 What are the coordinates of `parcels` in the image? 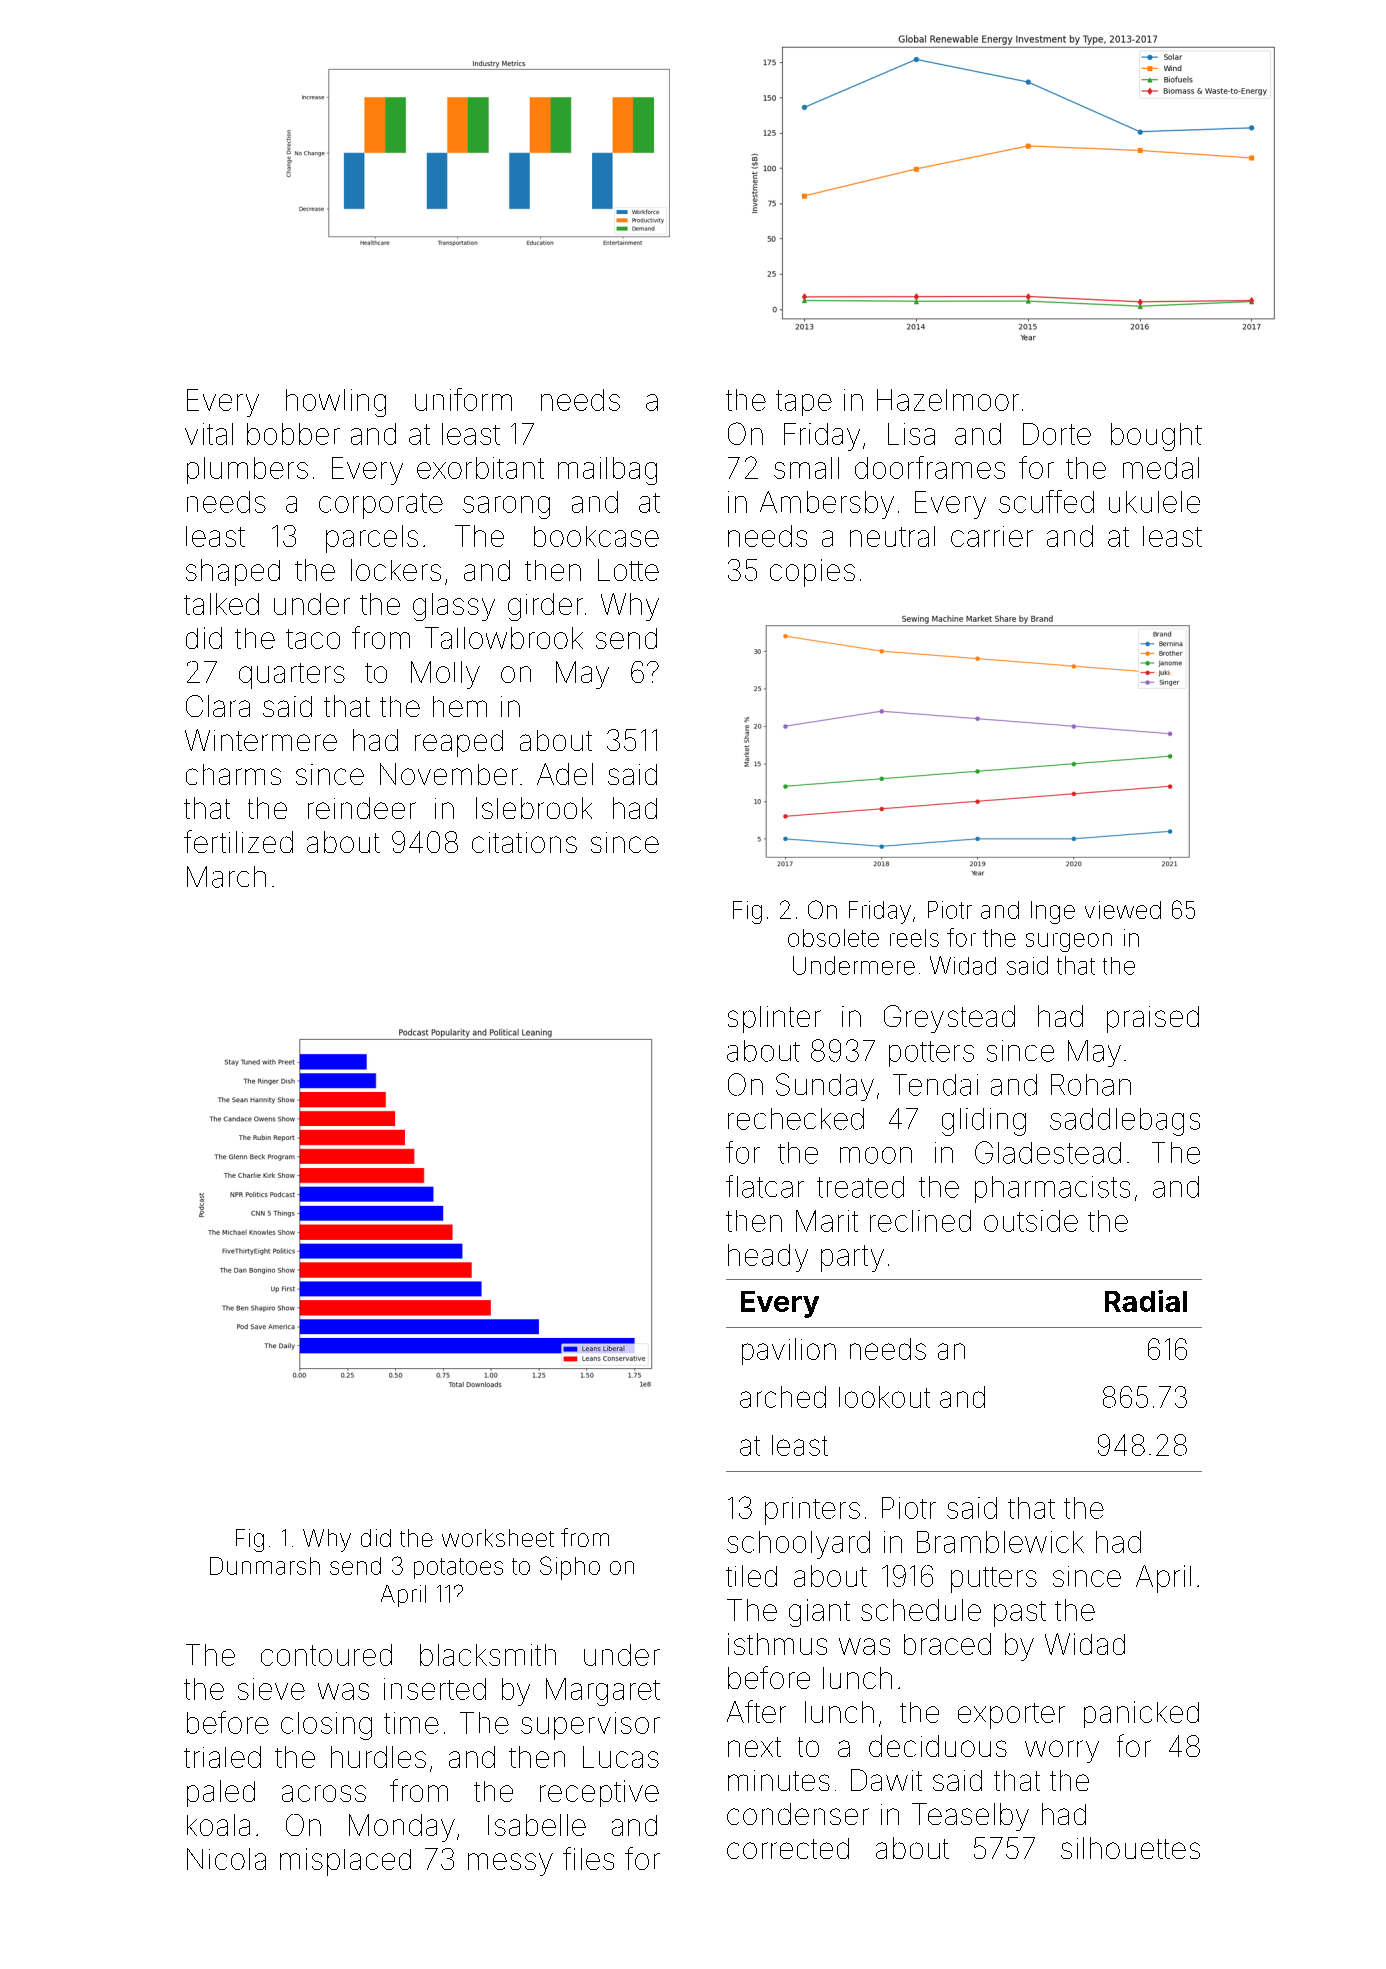 It's located at (372, 539).
